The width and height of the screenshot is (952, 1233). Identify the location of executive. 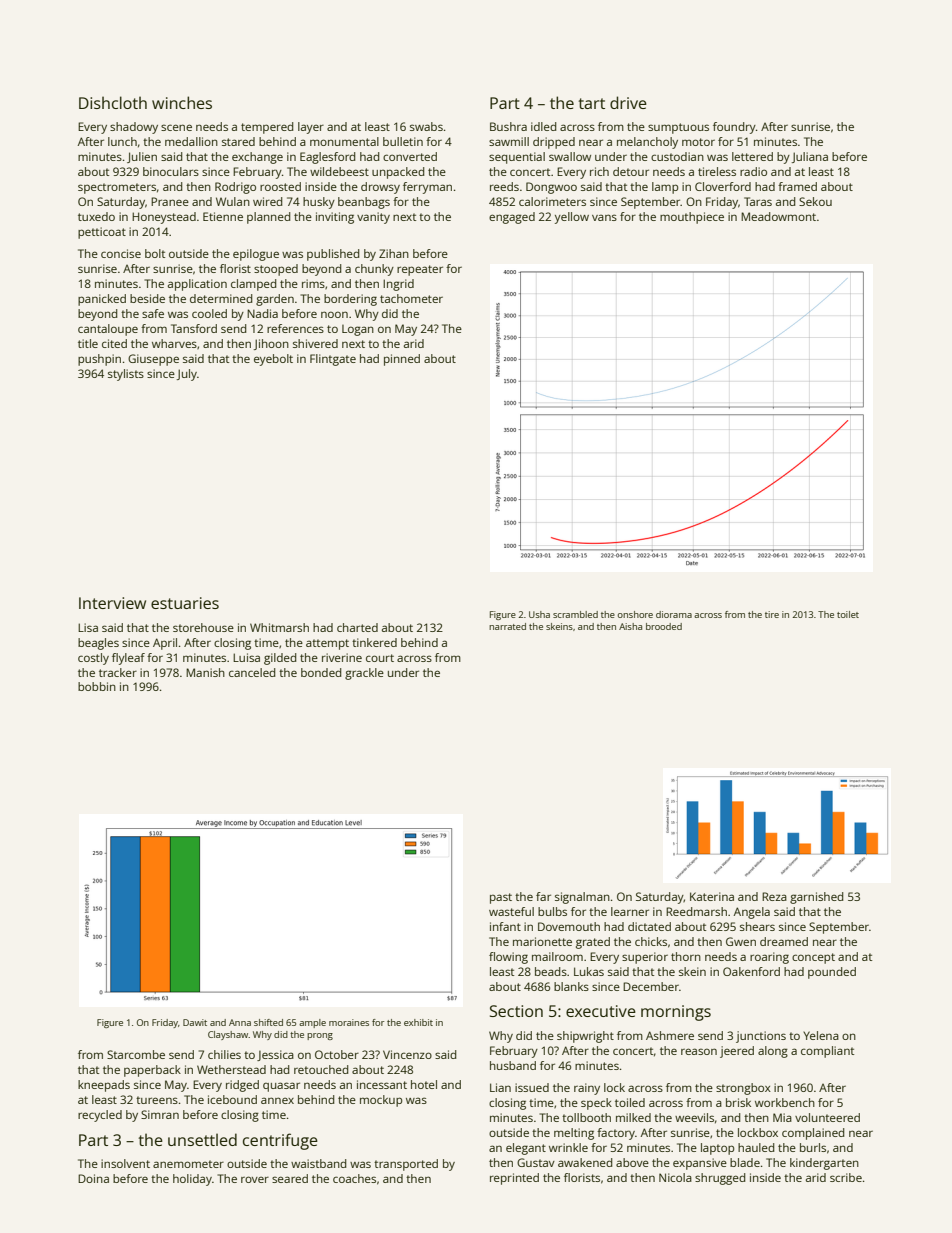
(601, 1011).
